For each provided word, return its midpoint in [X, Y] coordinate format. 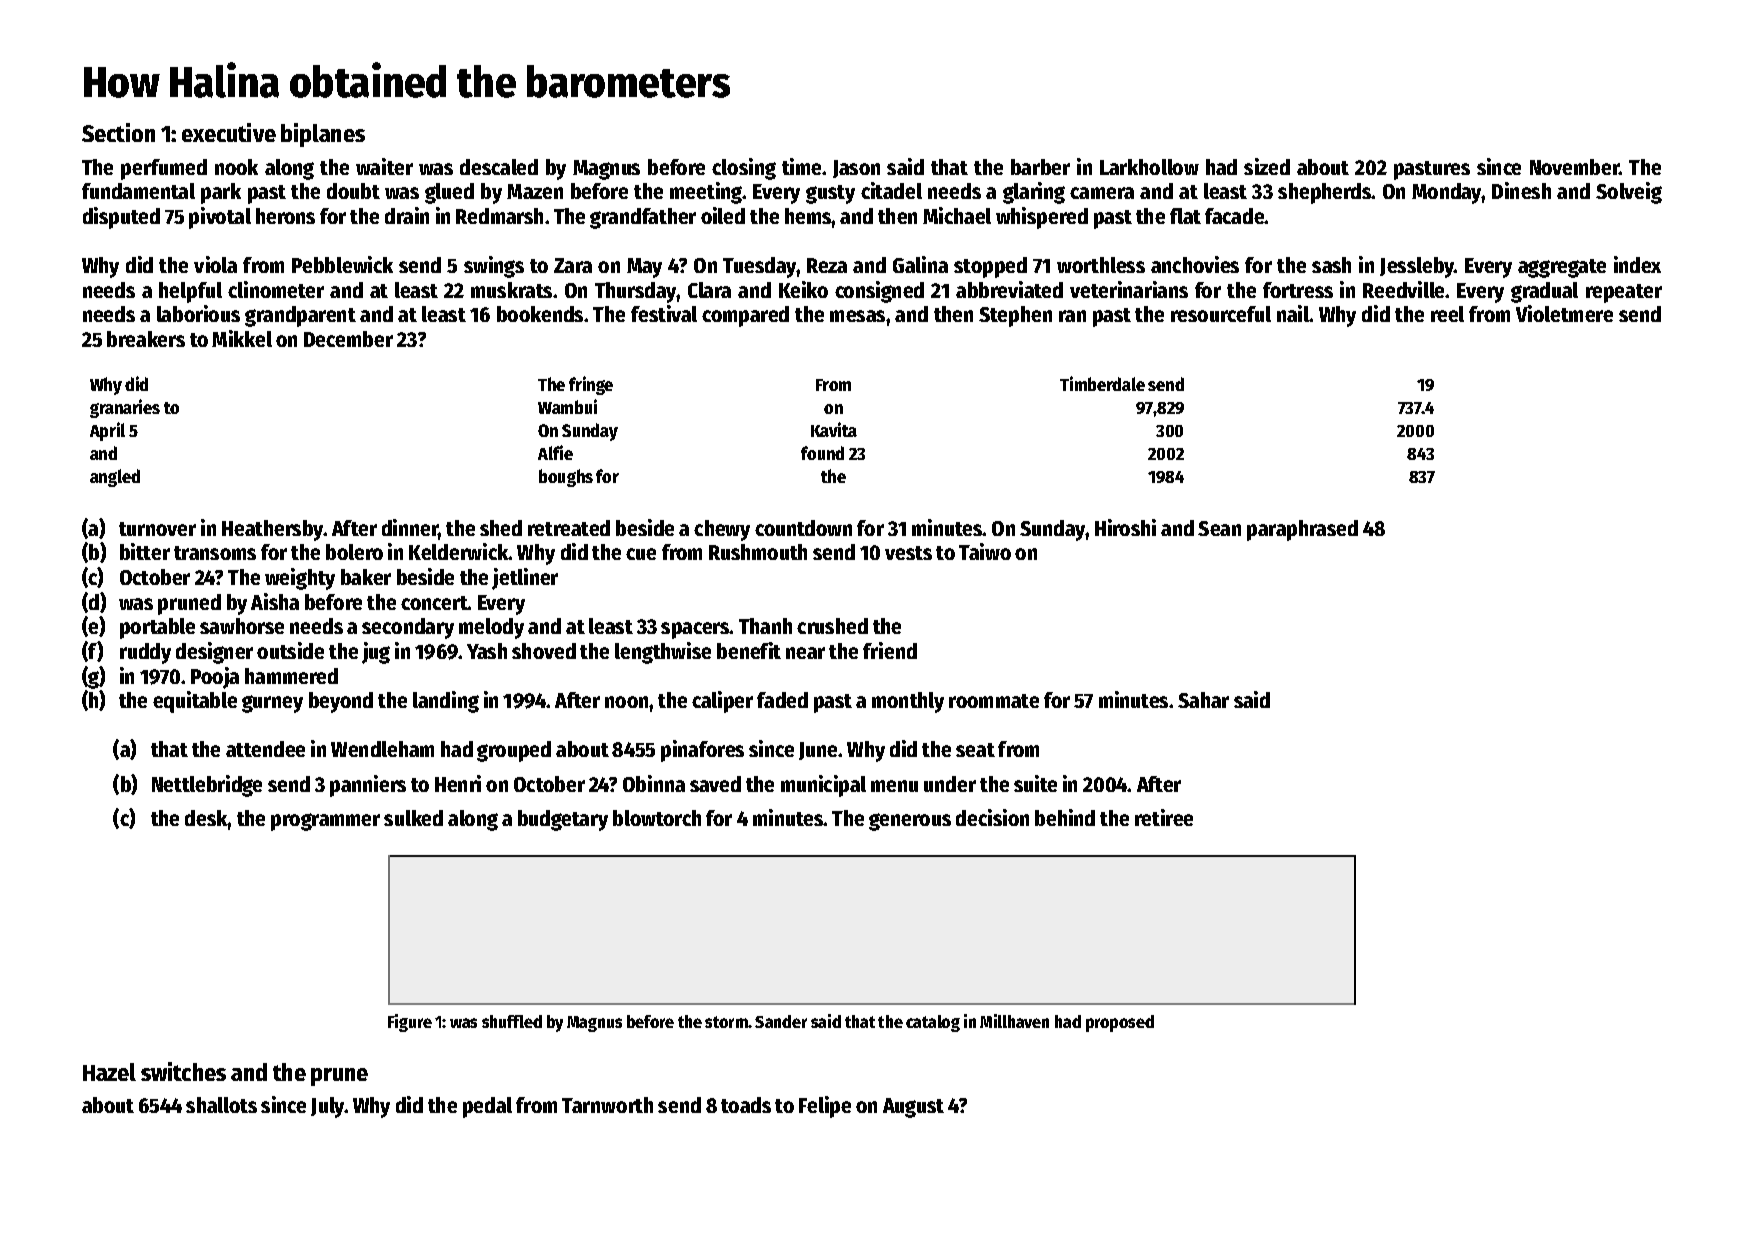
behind [1065, 817]
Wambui [567, 406]
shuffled [512, 1021]
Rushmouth [758, 552]
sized [1267, 166]
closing [744, 169]
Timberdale [1102, 383]
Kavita [834, 429]
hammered [291, 676]
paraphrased [1302, 530]
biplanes [323, 135]
